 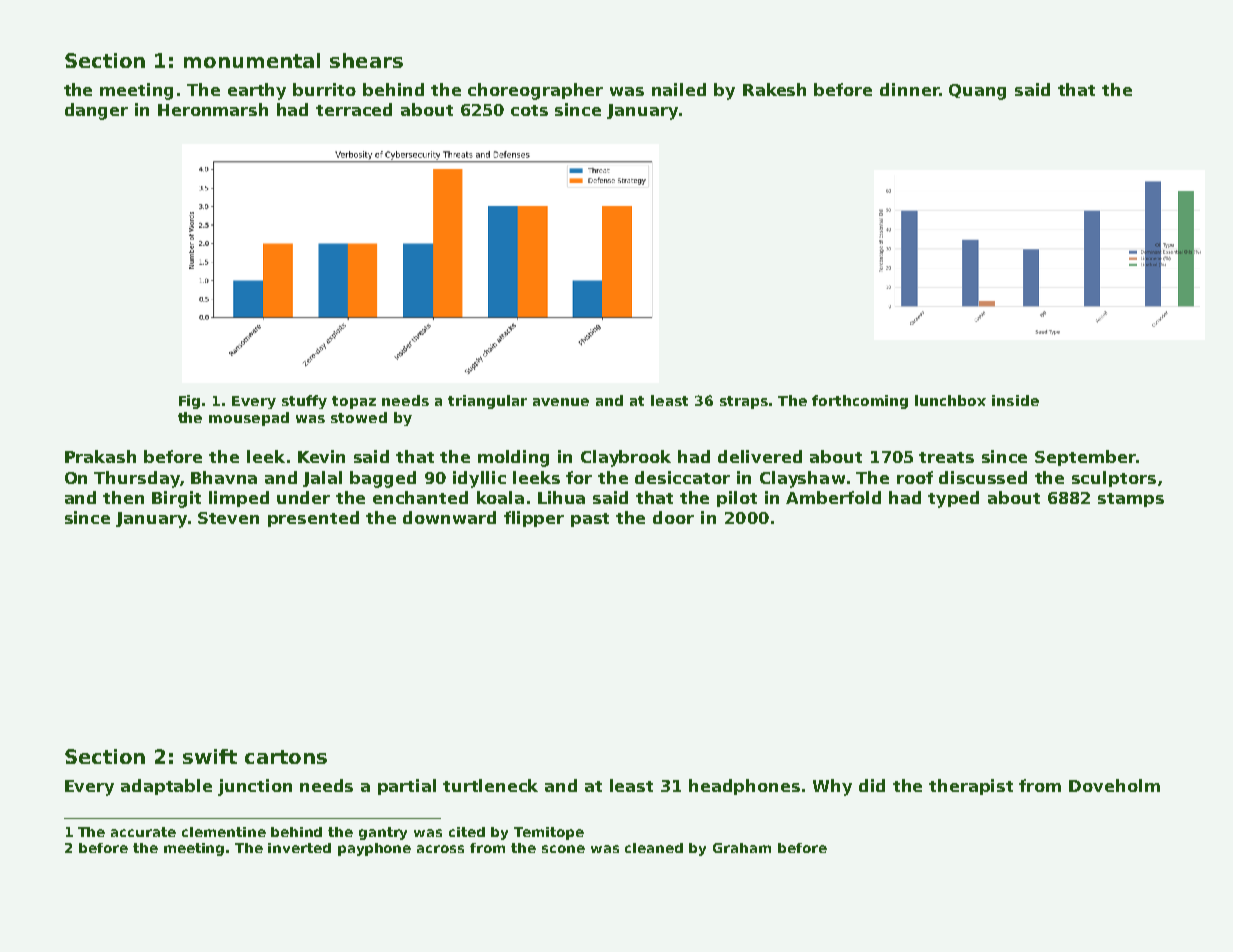 What do you see at coordinates (286, 757) in the page?
I see `cartons` at bounding box center [286, 757].
